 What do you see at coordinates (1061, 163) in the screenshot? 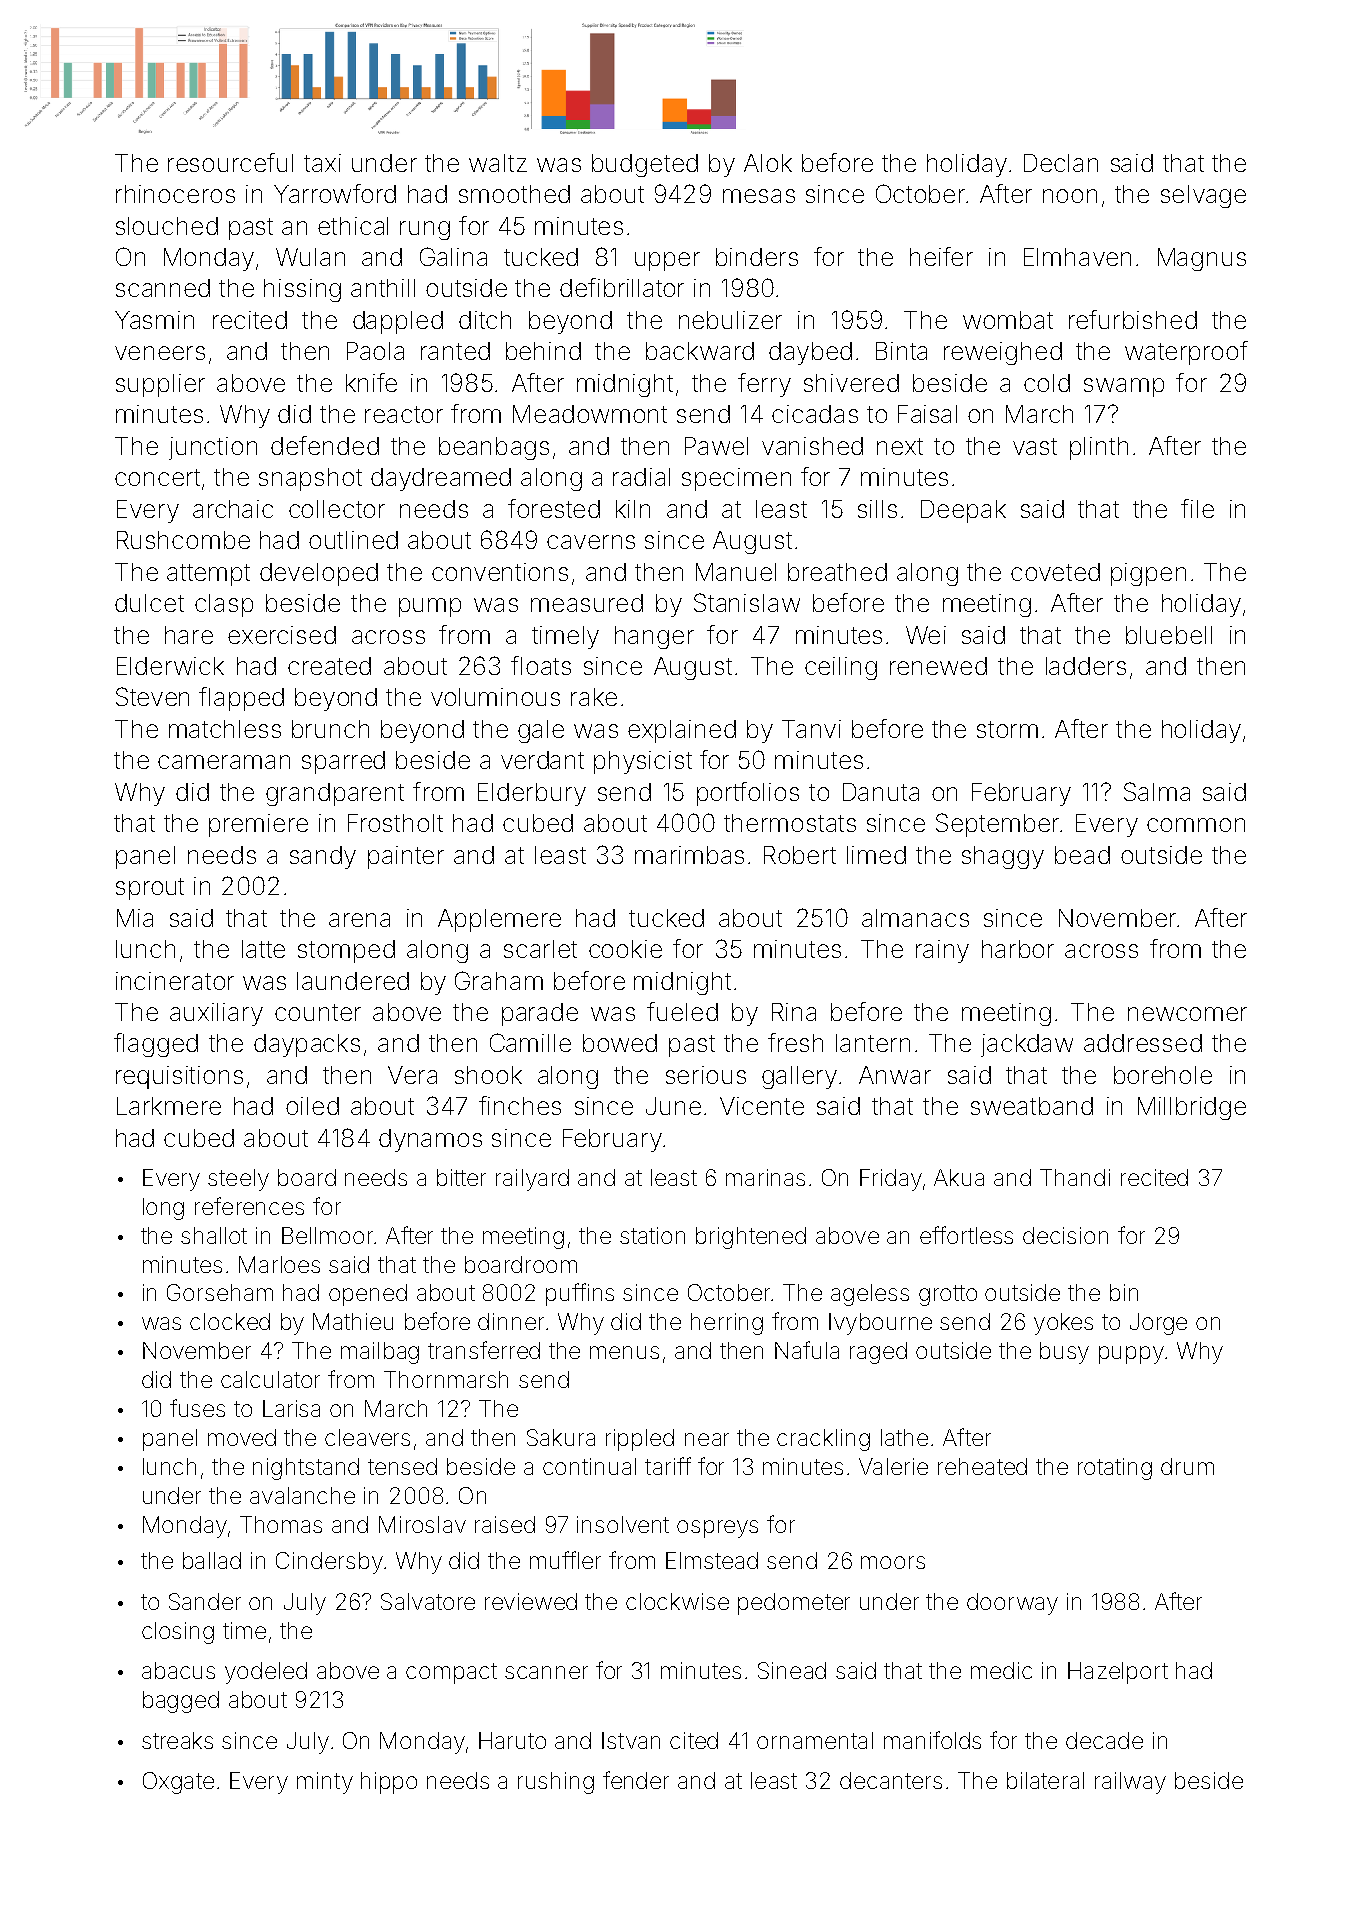
I see `Declan` at bounding box center [1061, 163].
